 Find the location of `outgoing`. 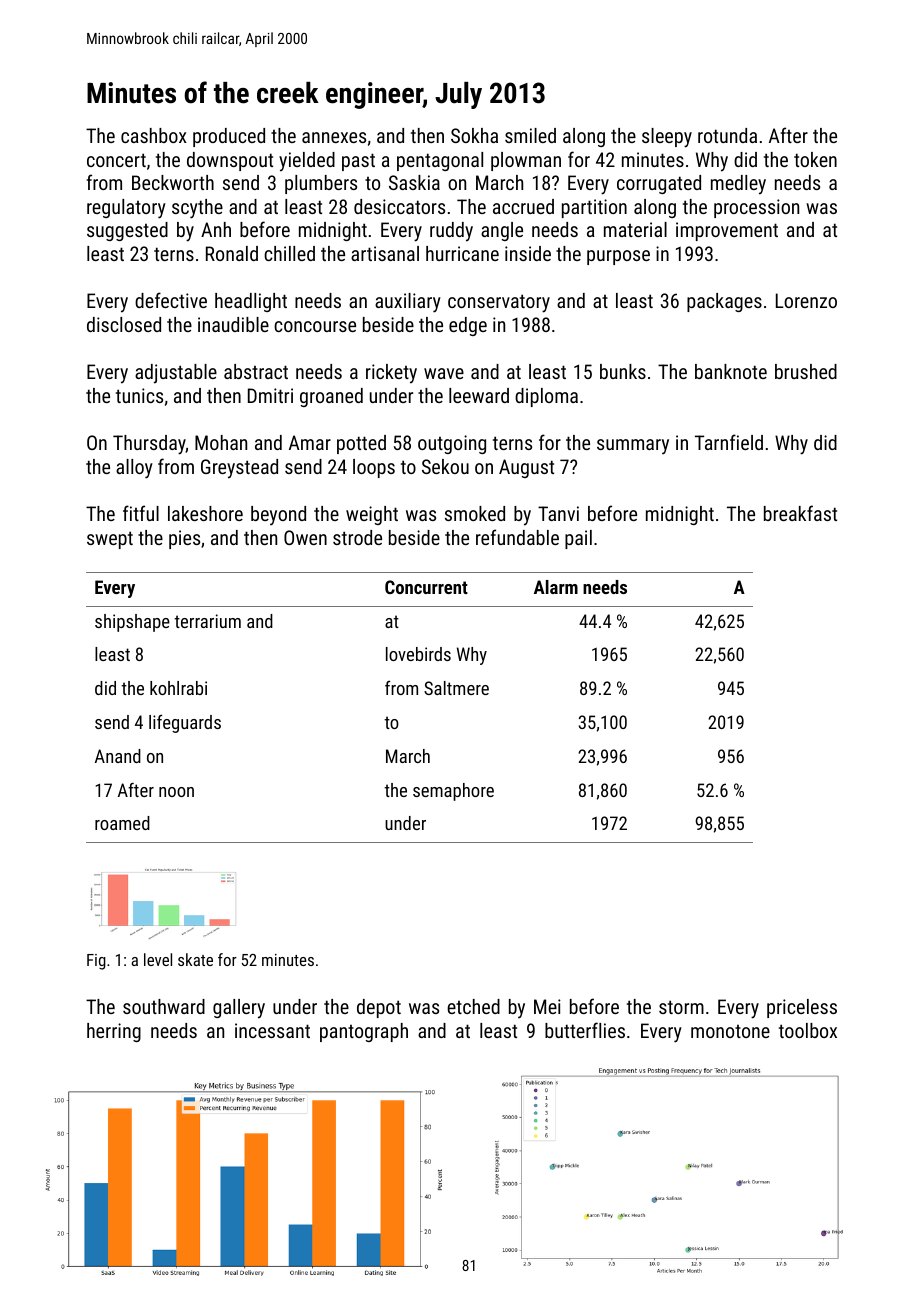

outgoing is located at coordinates (452, 444).
